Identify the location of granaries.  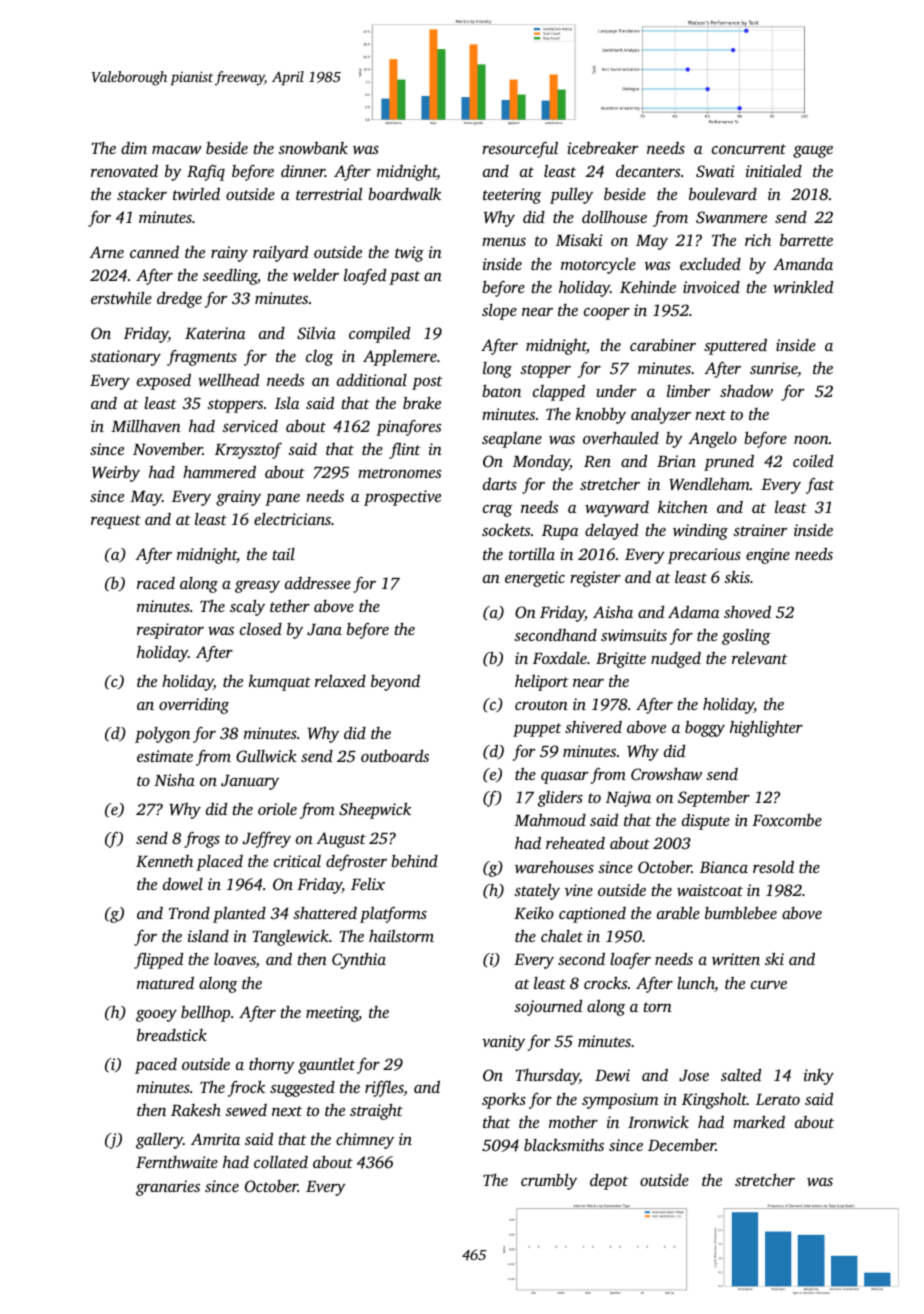
(168, 1188).
